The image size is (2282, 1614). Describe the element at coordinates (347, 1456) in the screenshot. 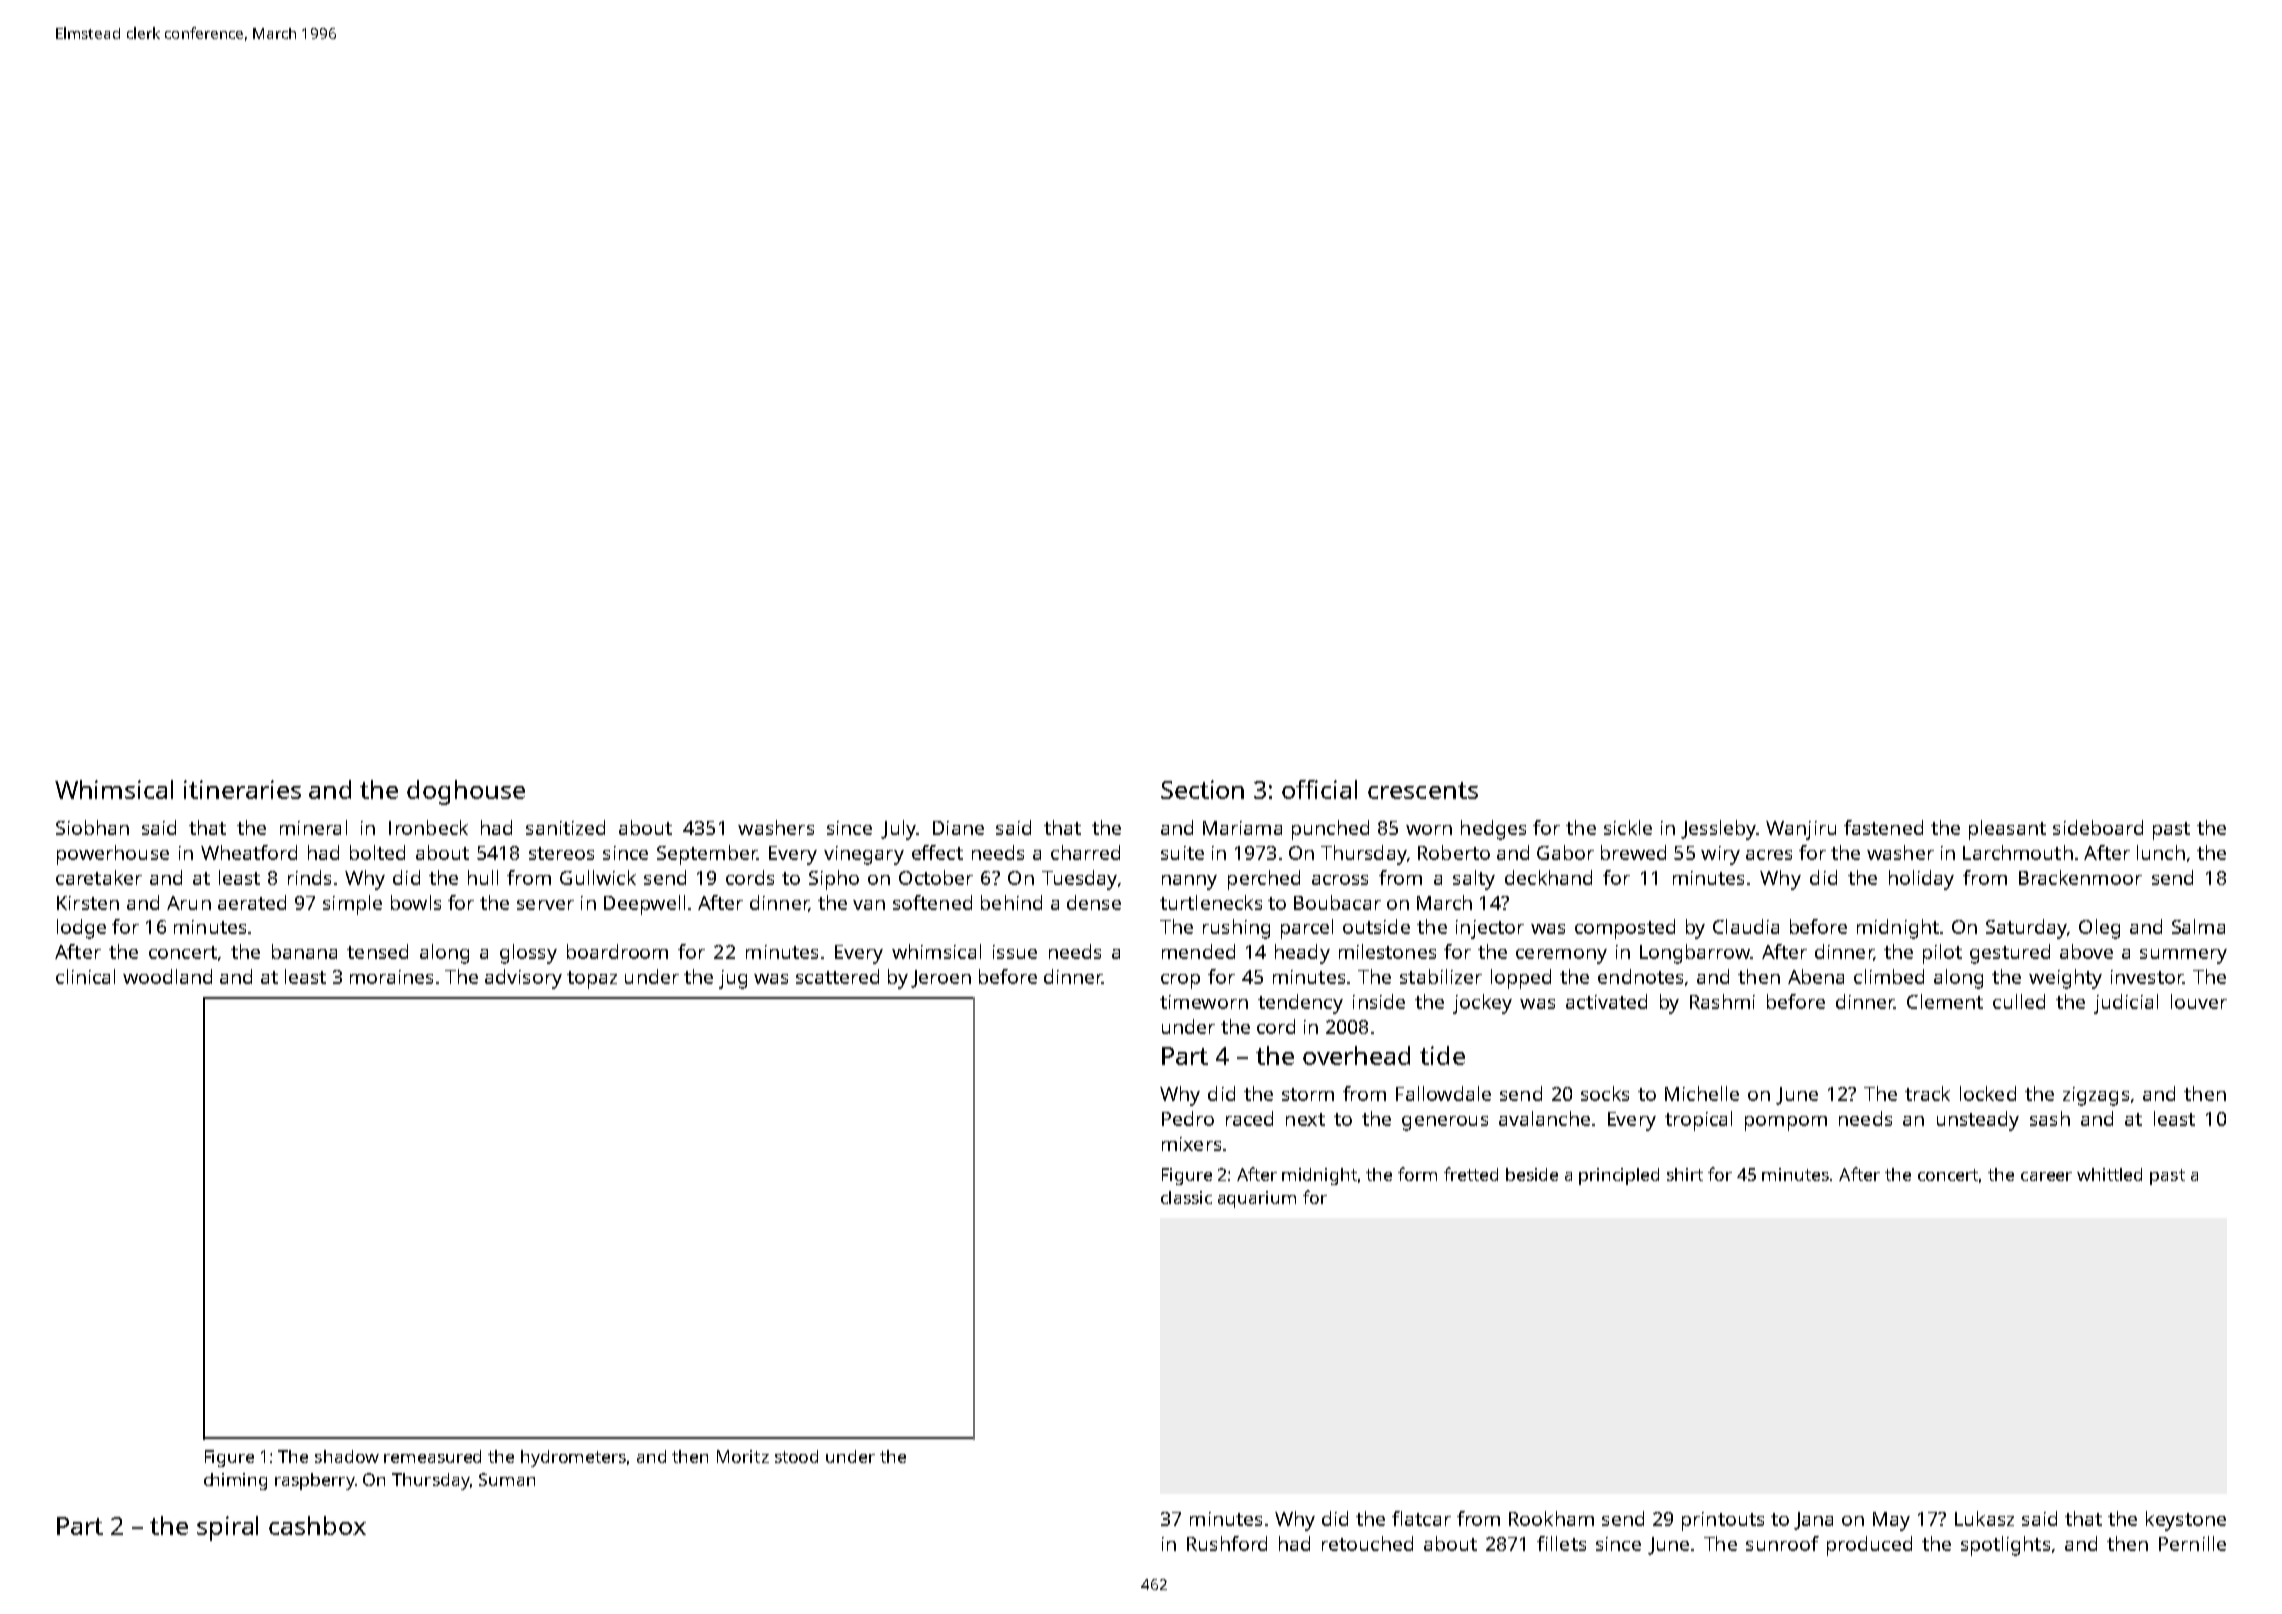

I see `shadow` at that location.
